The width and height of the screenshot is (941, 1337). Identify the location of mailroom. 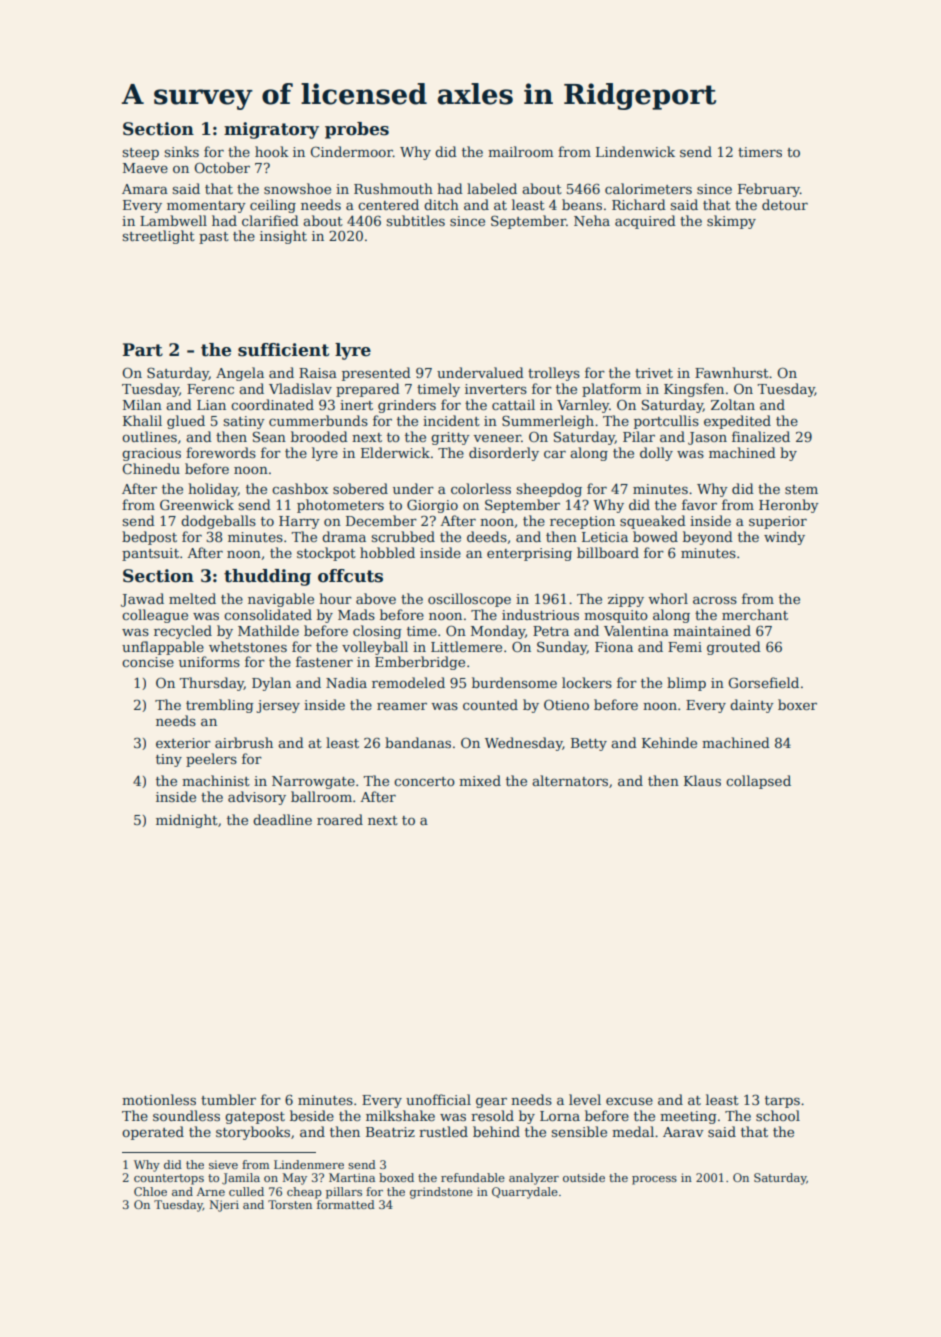
(521, 151).
